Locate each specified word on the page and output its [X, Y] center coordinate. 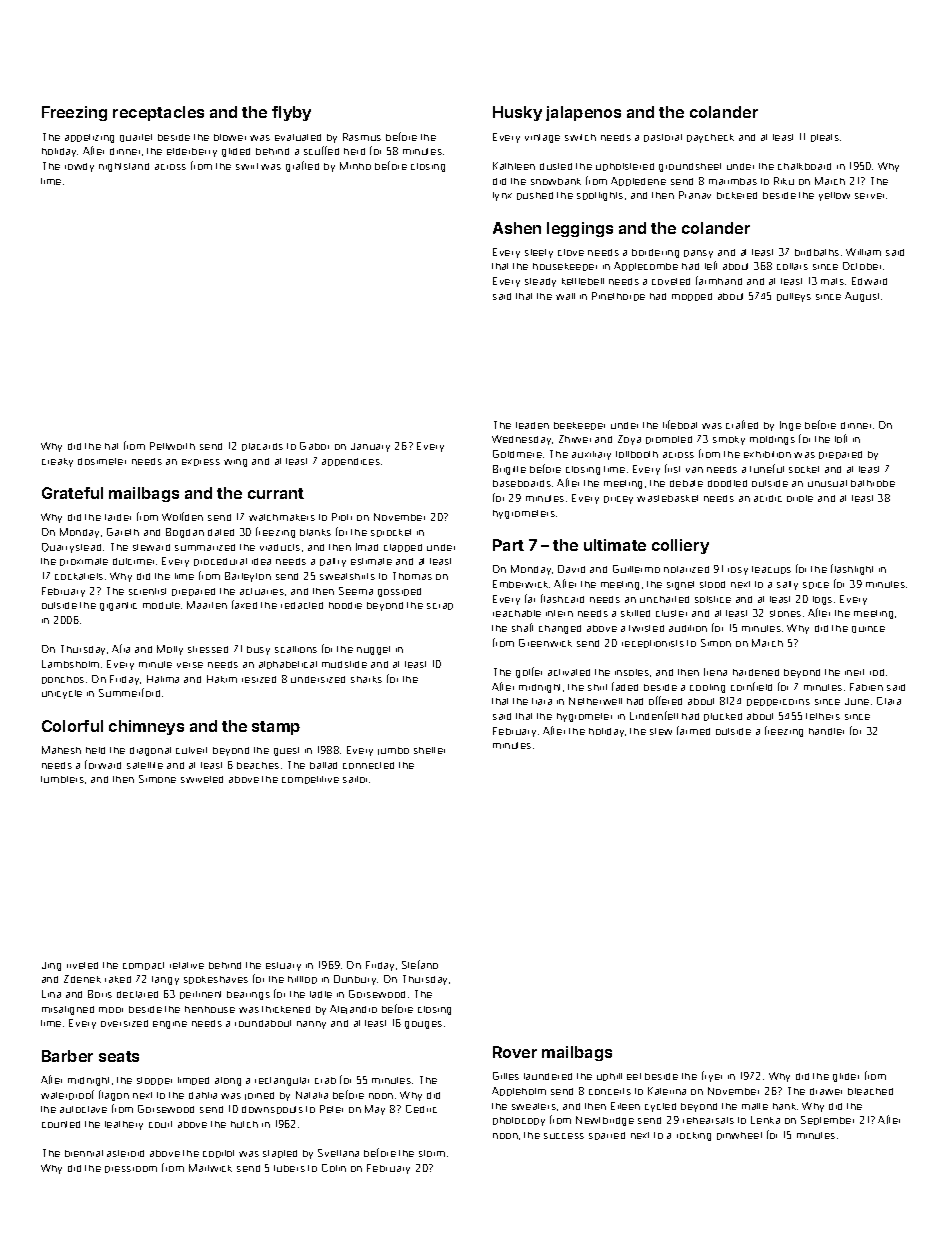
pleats [825, 138]
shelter [429, 750]
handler [826, 731]
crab [325, 1080]
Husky [517, 113]
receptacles [158, 113]
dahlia [203, 1095]
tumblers [62, 779]
